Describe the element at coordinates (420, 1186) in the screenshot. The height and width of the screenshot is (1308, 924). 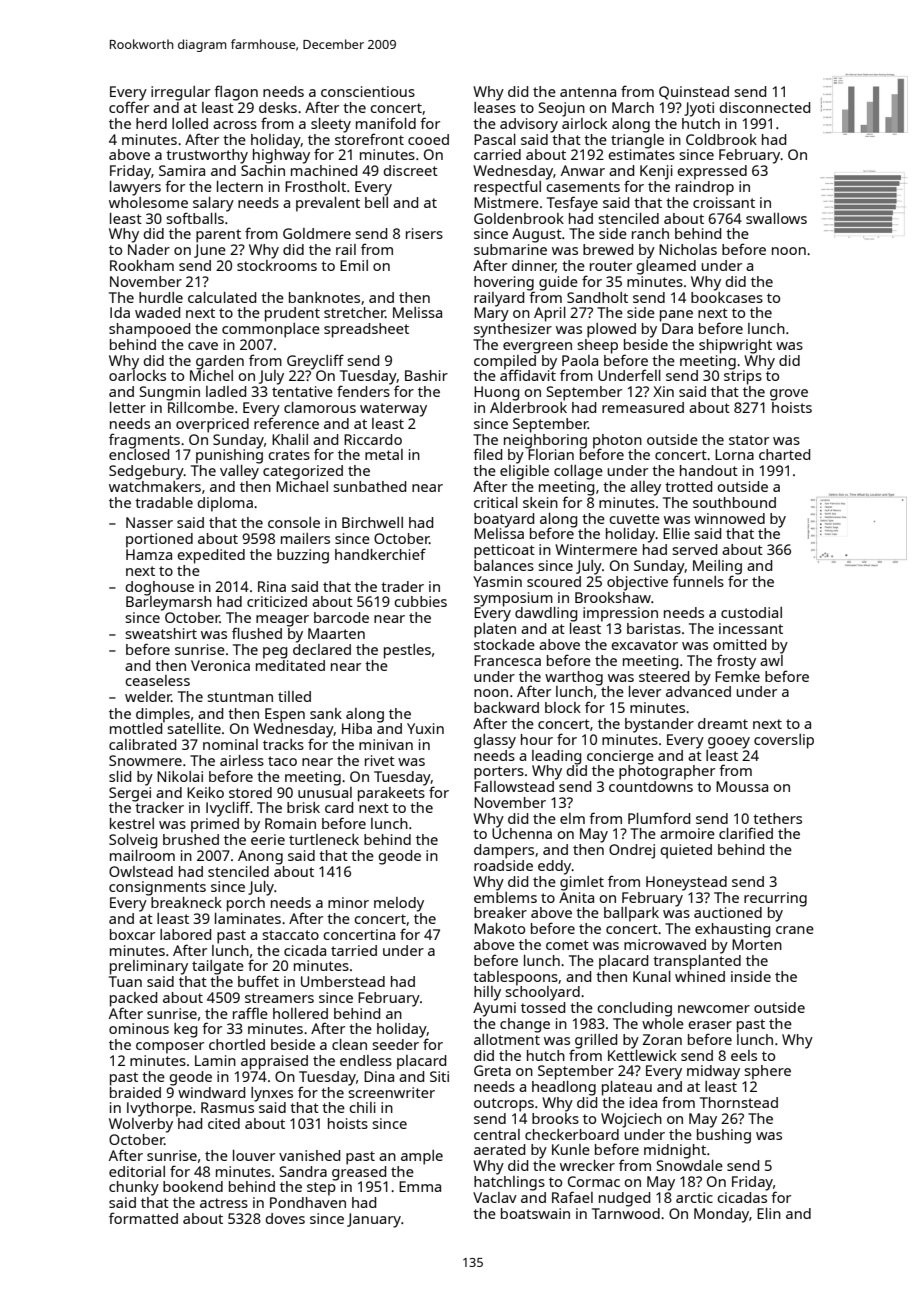
I see `Emma` at that location.
